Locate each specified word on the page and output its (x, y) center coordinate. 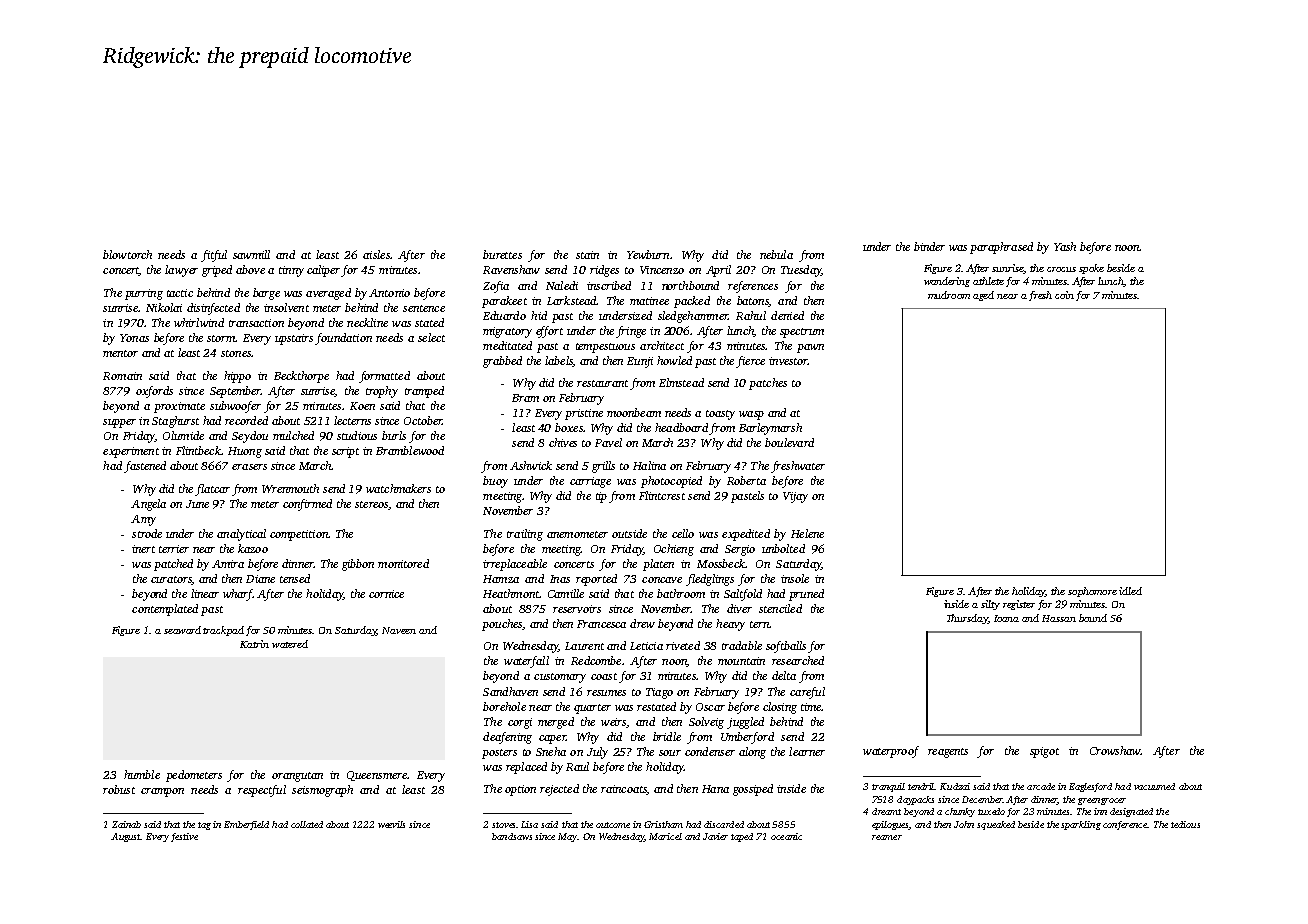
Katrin (254, 644)
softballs (786, 647)
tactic (180, 293)
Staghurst (175, 422)
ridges (604, 271)
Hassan (1059, 618)
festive (184, 837)
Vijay (795, 497)
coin (1064, 295)
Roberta (746, 480)
